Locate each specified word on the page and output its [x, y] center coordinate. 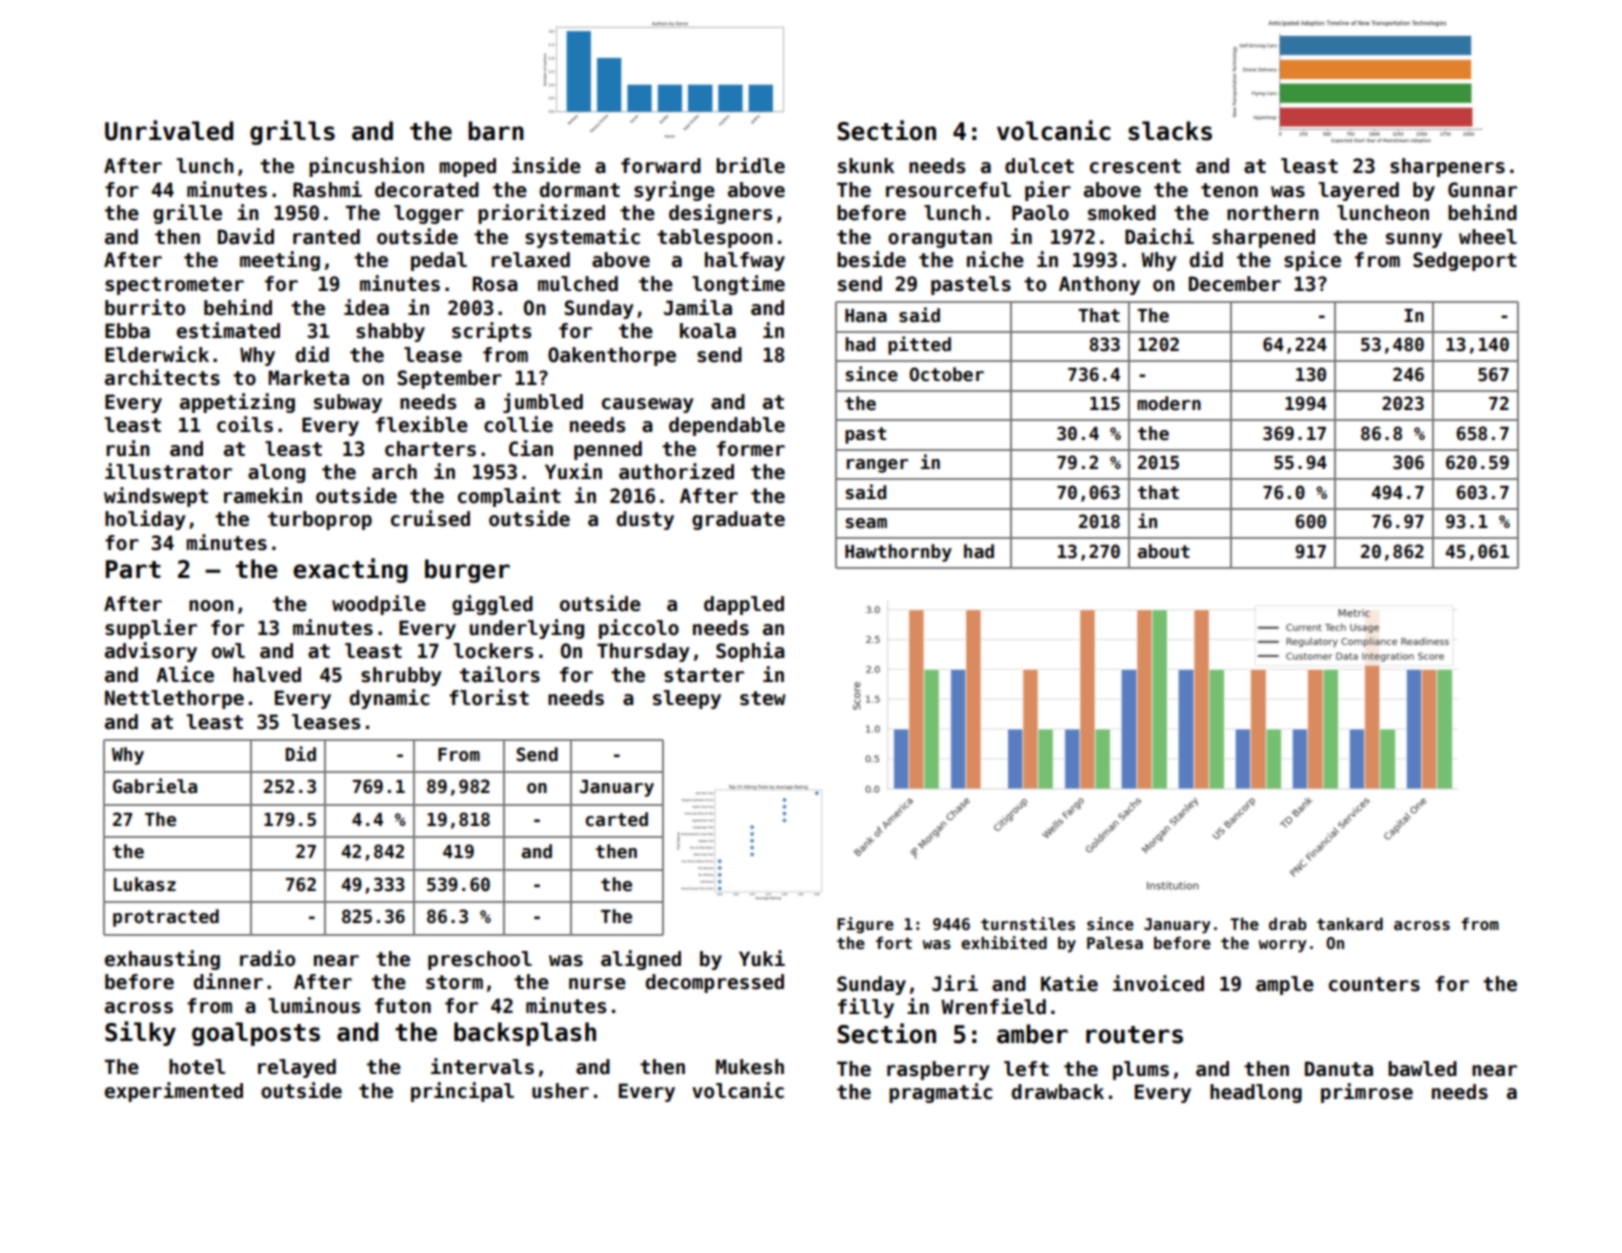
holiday [145, 520]
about [1164, 551]
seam [866, 523]
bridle [750, 165]
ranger [877, 466]
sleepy [687, 699]
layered [1359, 191]
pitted [919, 345]
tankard [1350, 924]
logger [429, 214]
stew [763, 698]
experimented [174, 1092]
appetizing [237, 403]
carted [616, 819]
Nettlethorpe [174, 699]
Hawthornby [898, 553]
